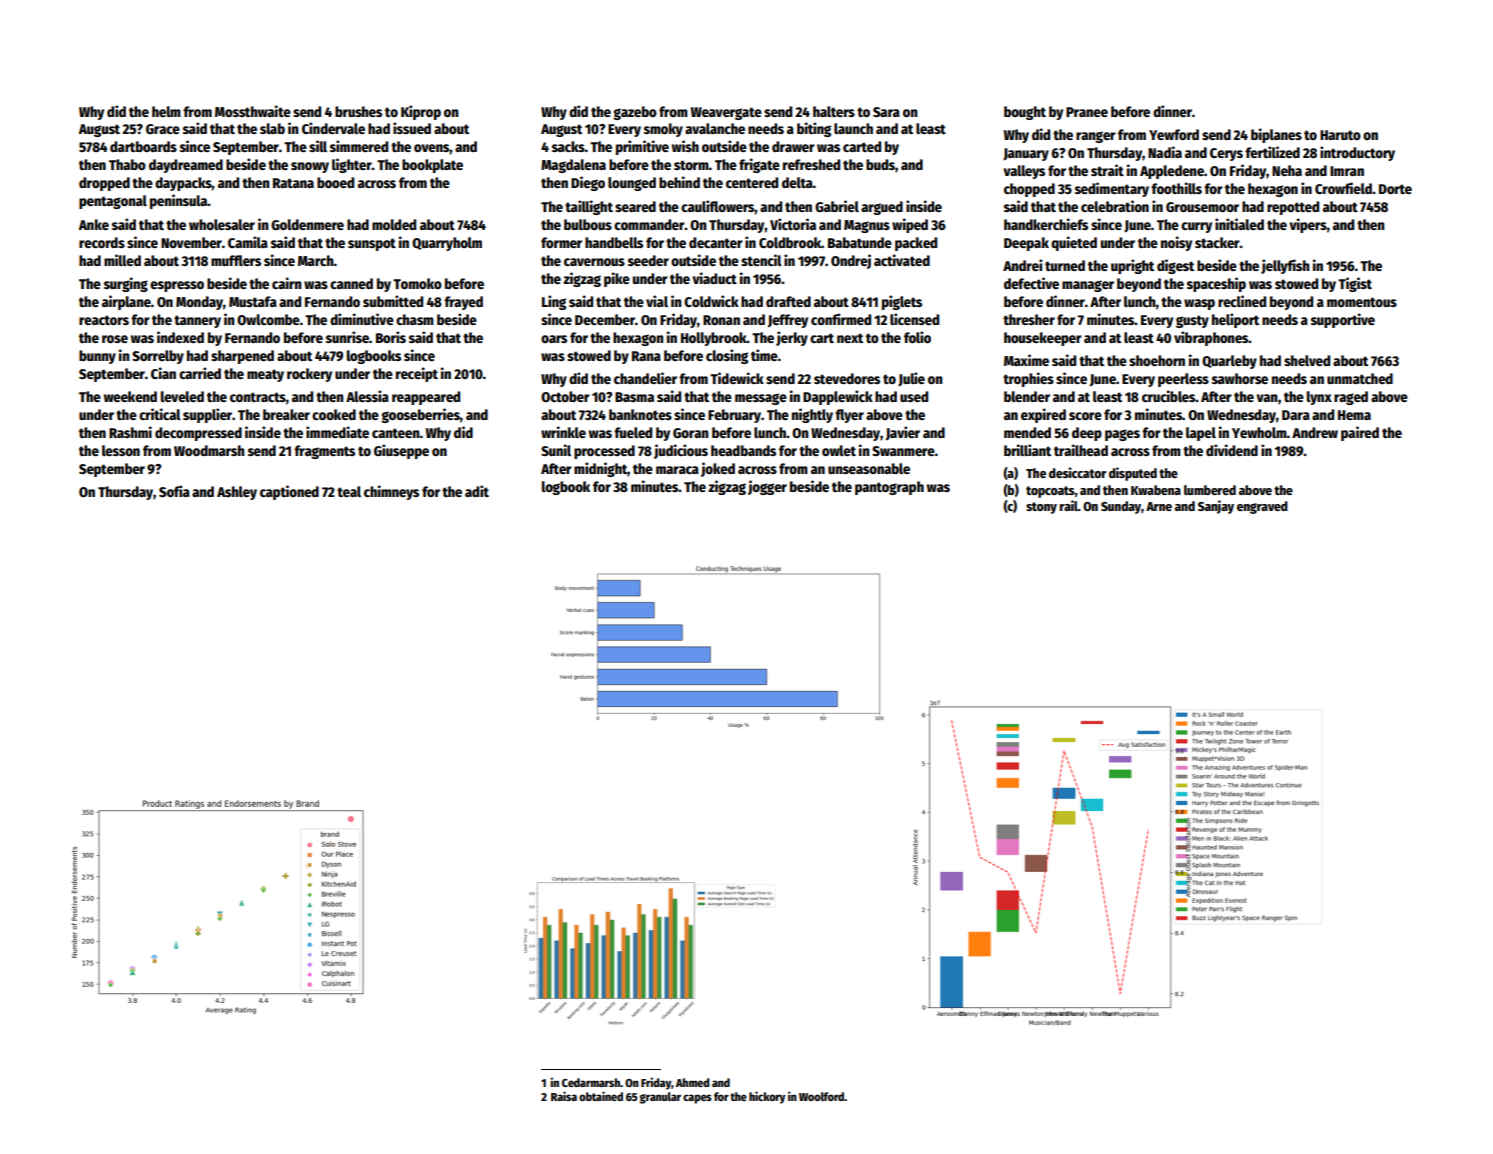  What do you see at coordinates (767, 1097) in the page?
I see `hickory` at bounding box center [767, 1097].
